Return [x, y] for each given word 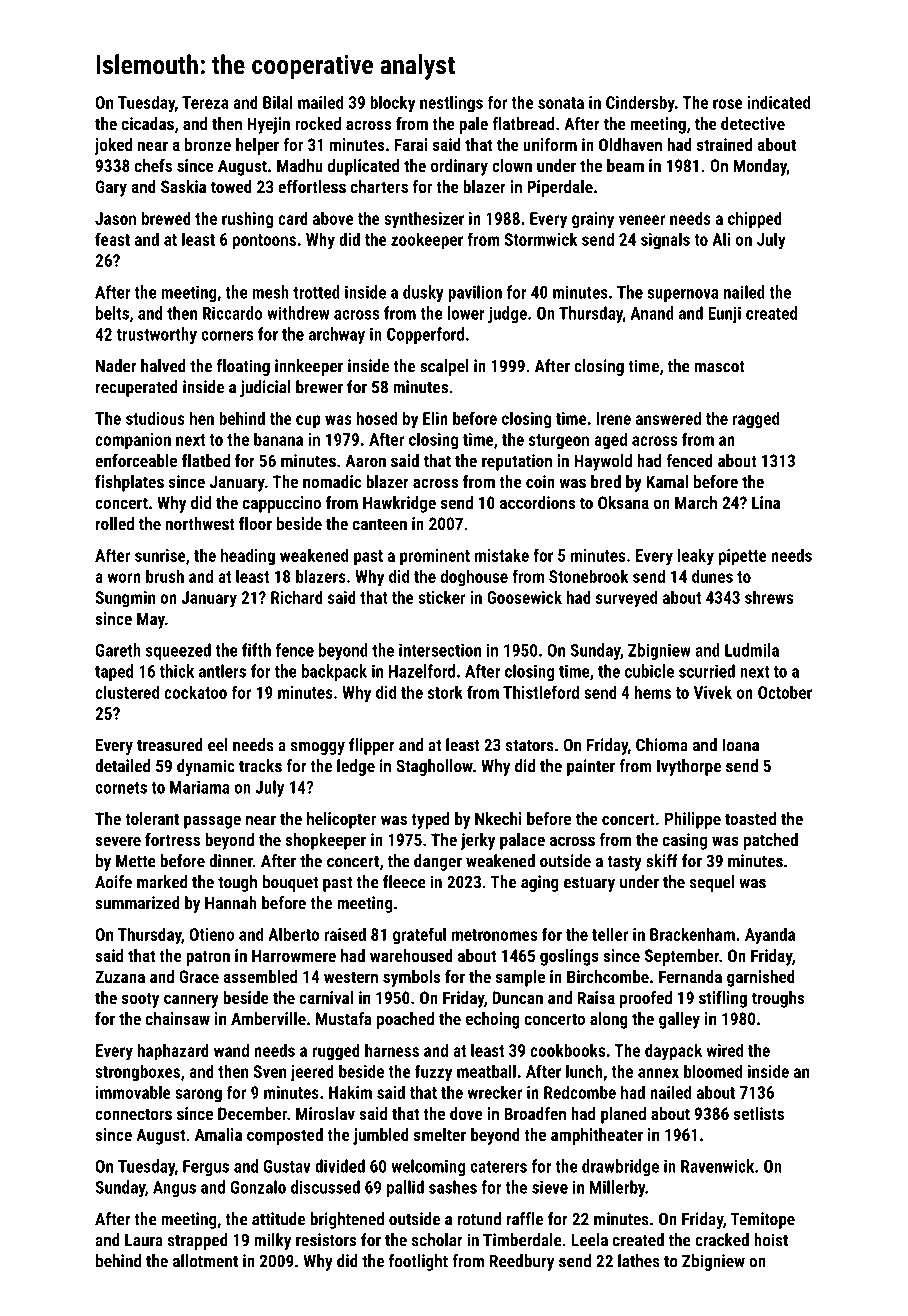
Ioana [740, 745]
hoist [771, 1240]
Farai [411, 144]
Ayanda [770, 936]
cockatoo [195, 692]
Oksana [623, 502]
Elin [435, 418]
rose [728, 104]
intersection [440, 650]
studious [155, 418]
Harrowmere [294, 955]
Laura [144, 1240]
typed [430, 820]
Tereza [205, 102]
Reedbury [522, 1262]
